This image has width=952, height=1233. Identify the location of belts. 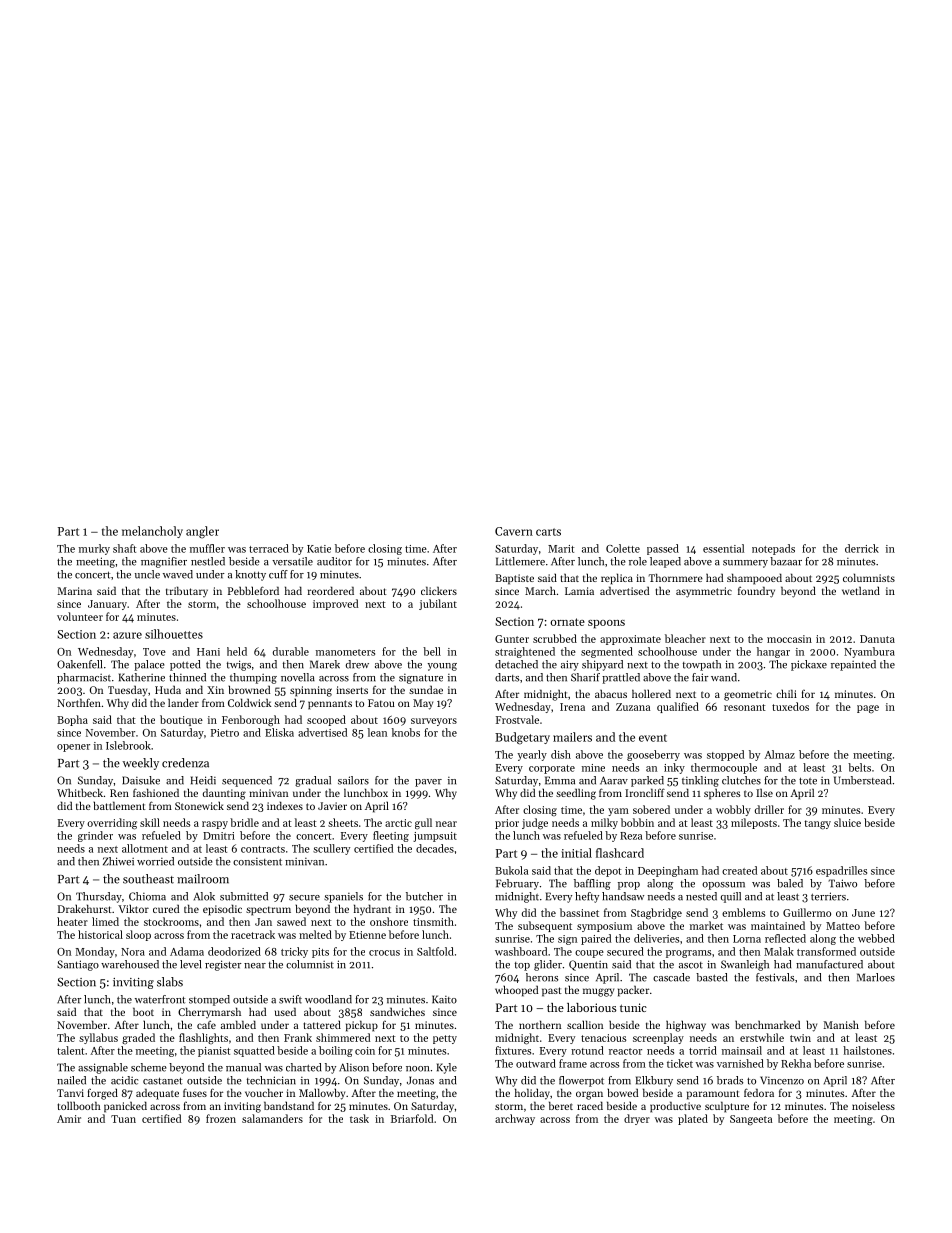
(859, 767).
